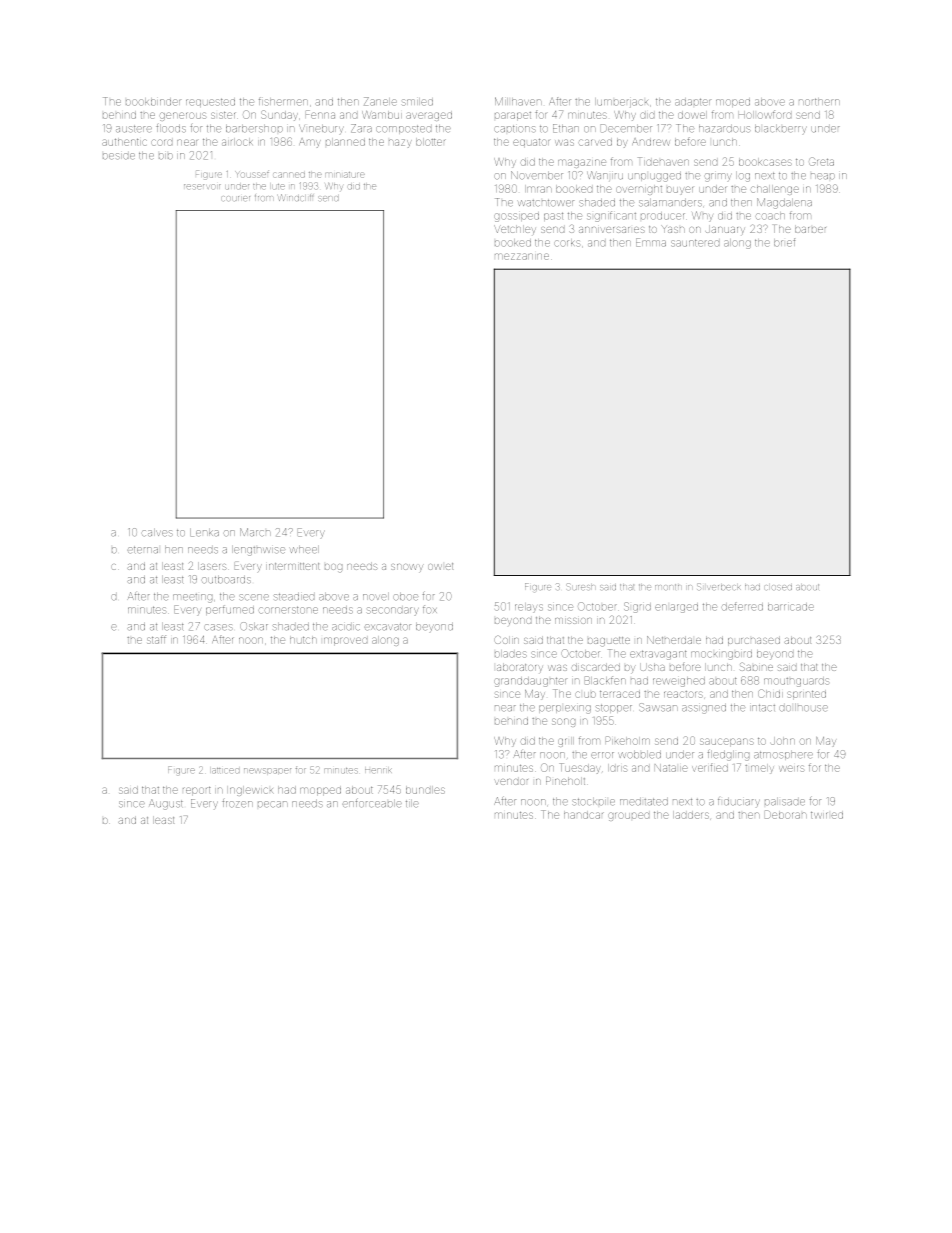  What do you see at coordinates (515, 229) in the image?
I see `Vetchley` at bounding box center [515, 229].
